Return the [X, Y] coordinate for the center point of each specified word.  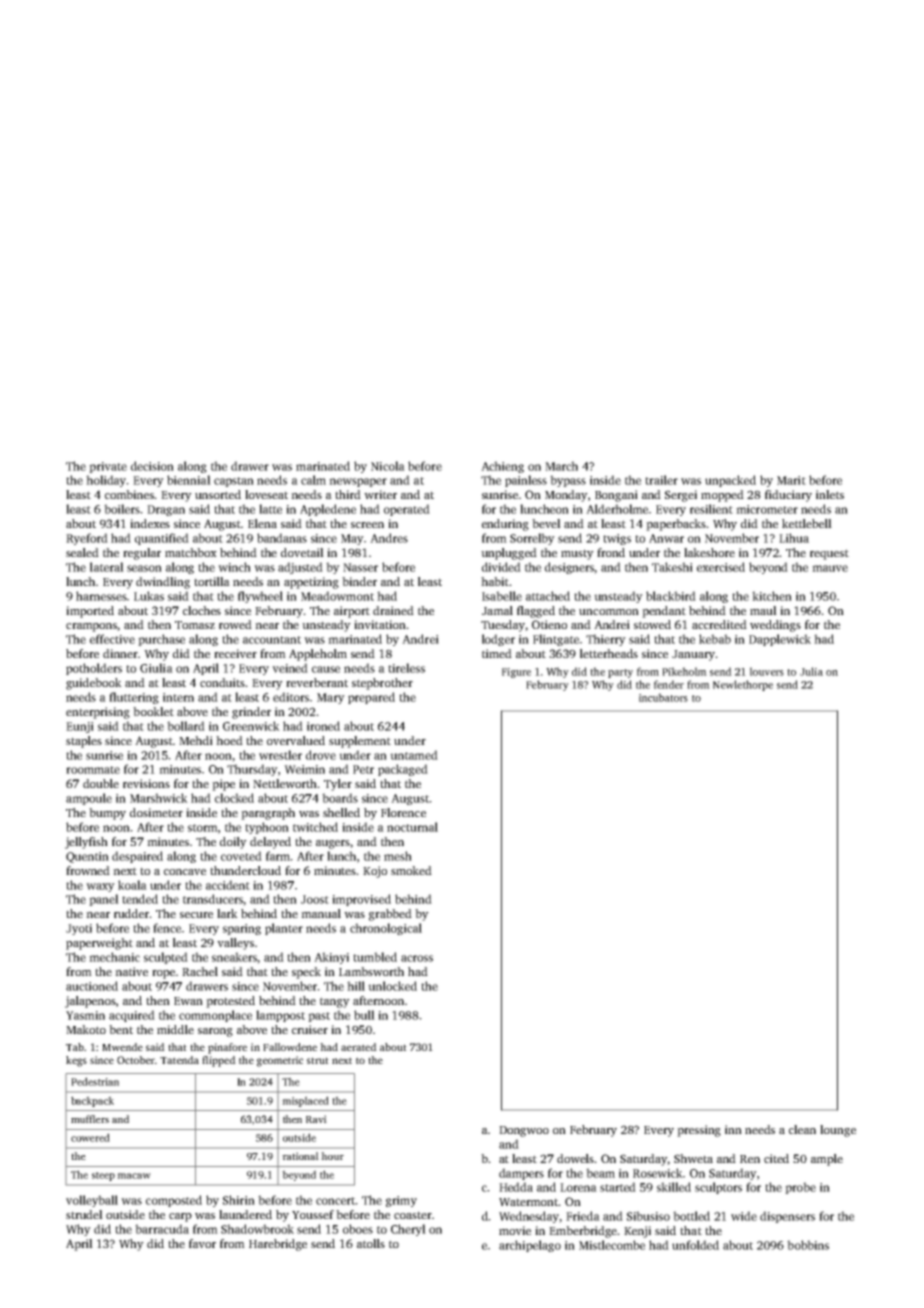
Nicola [388, 466]
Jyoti [79, 929]
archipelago [530, 1246]
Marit [791, 480]
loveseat [266, 494]
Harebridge [278, 1245]
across [417, 958]
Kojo [375, 872]
